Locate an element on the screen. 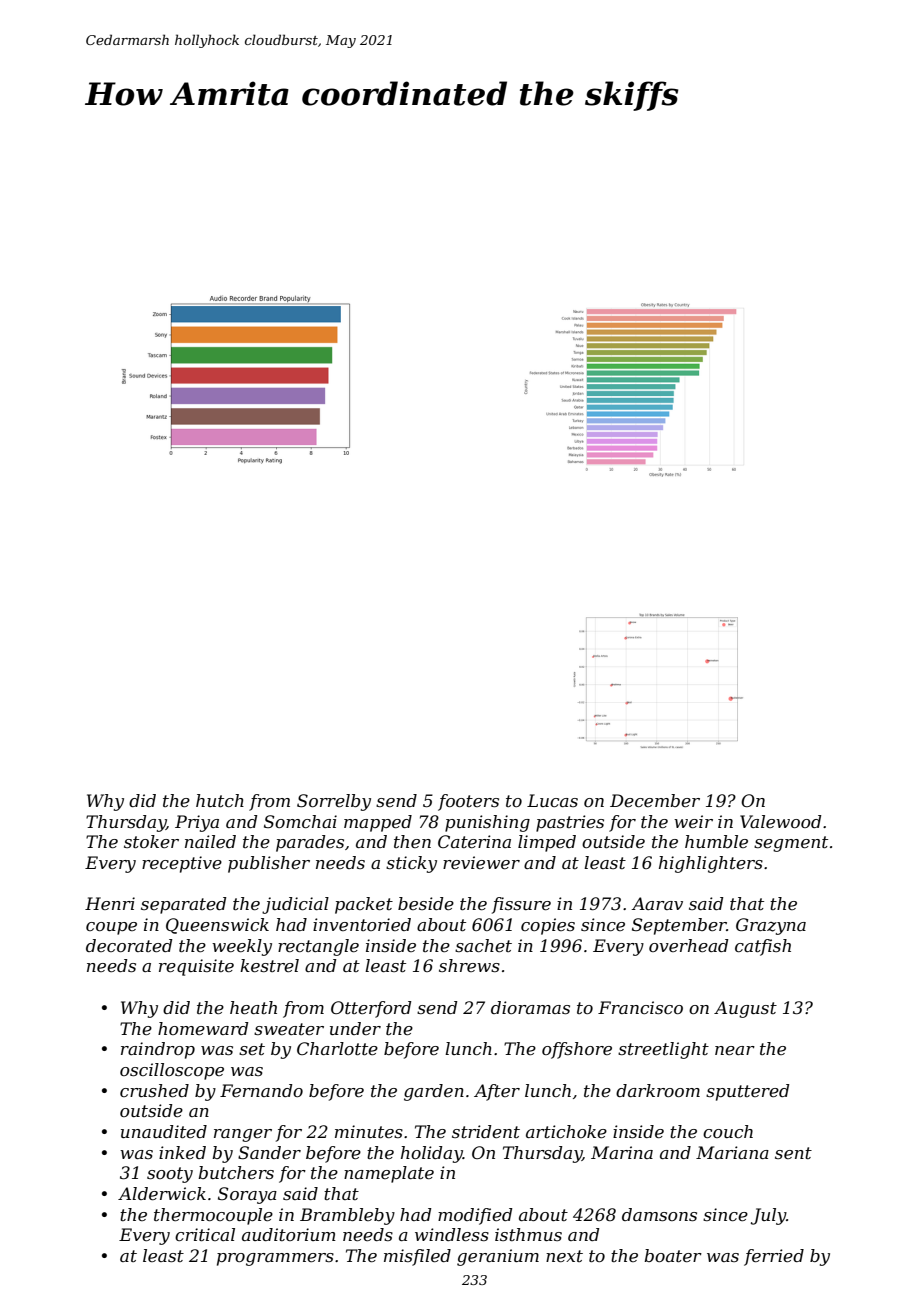 The image size is (924, 1308). holiday is located at coordinates (432, 1154).
